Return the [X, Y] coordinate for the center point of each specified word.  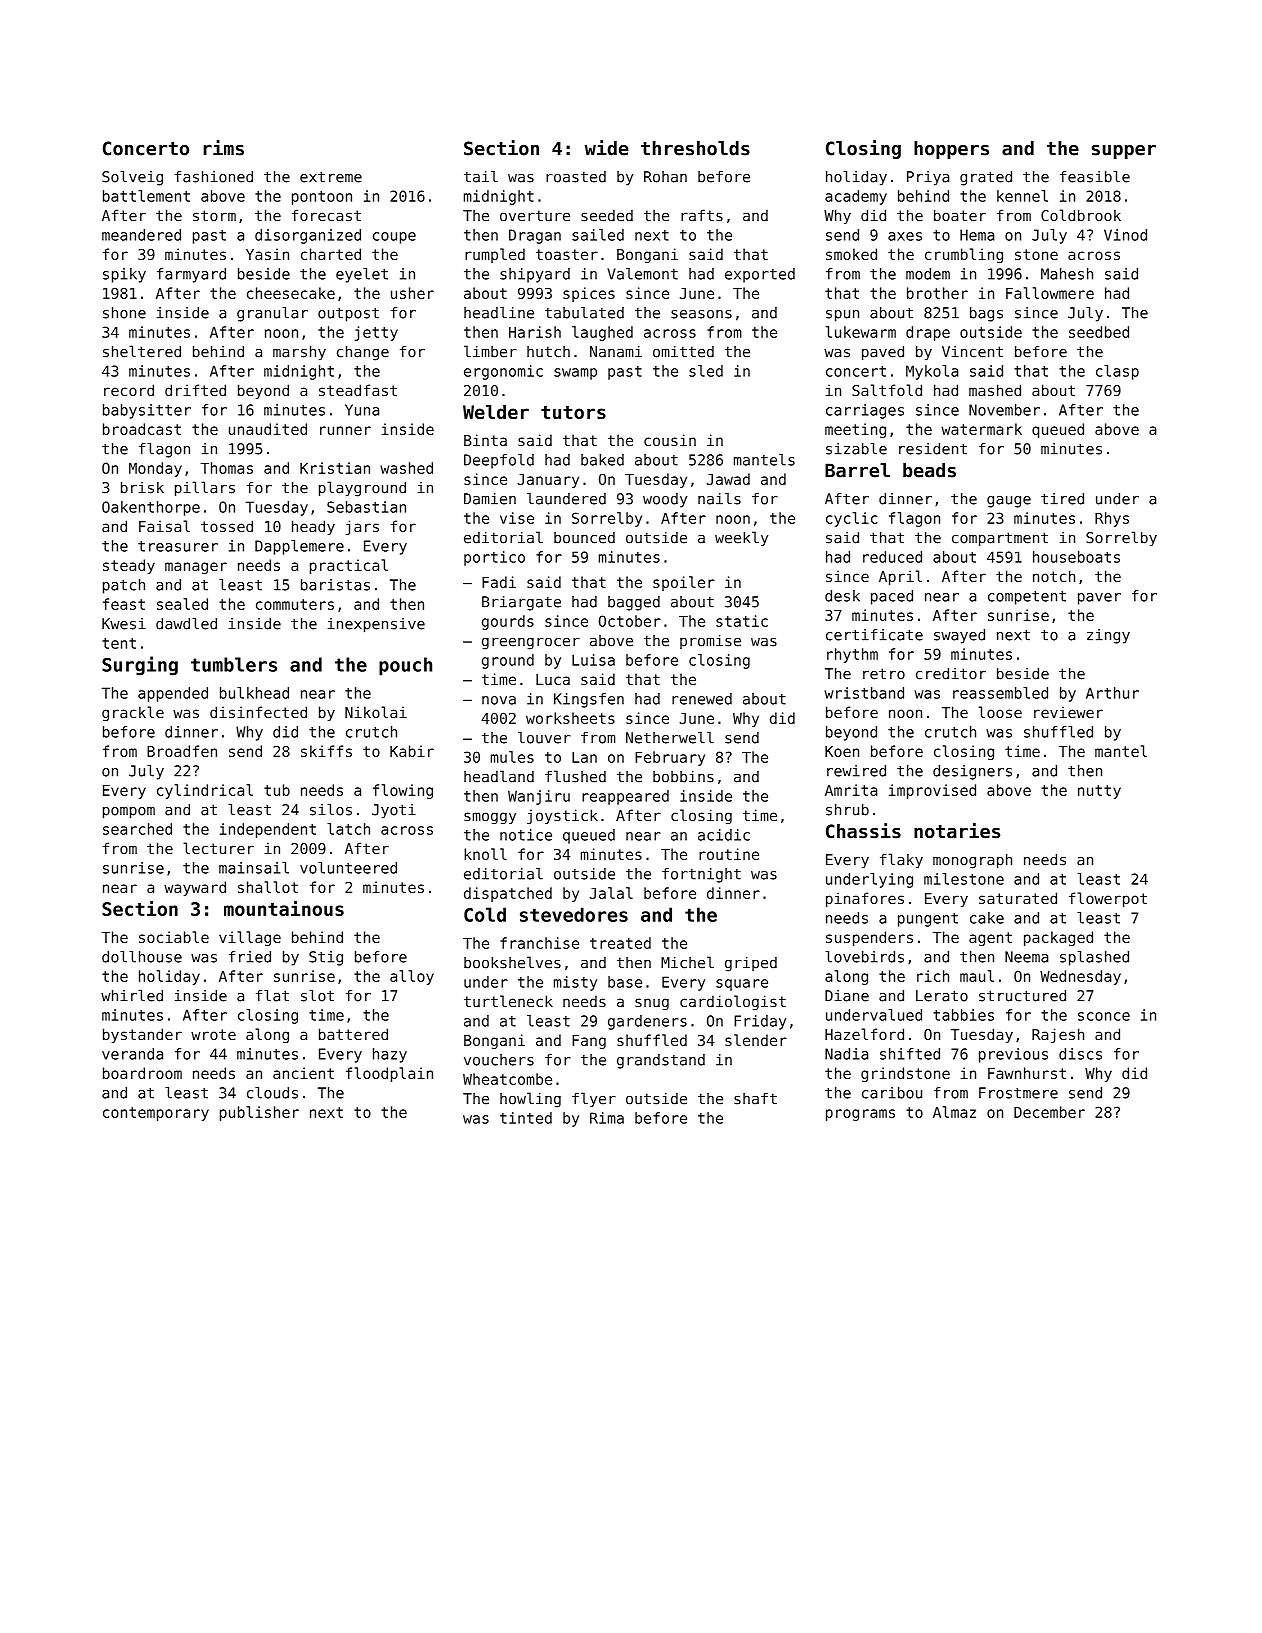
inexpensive [376, 625]
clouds [272, 1093]
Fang [589, 1042]
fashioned [214, 177]
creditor [951, 674]
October [630, 621]
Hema [977, 235]
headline [499, 313]
